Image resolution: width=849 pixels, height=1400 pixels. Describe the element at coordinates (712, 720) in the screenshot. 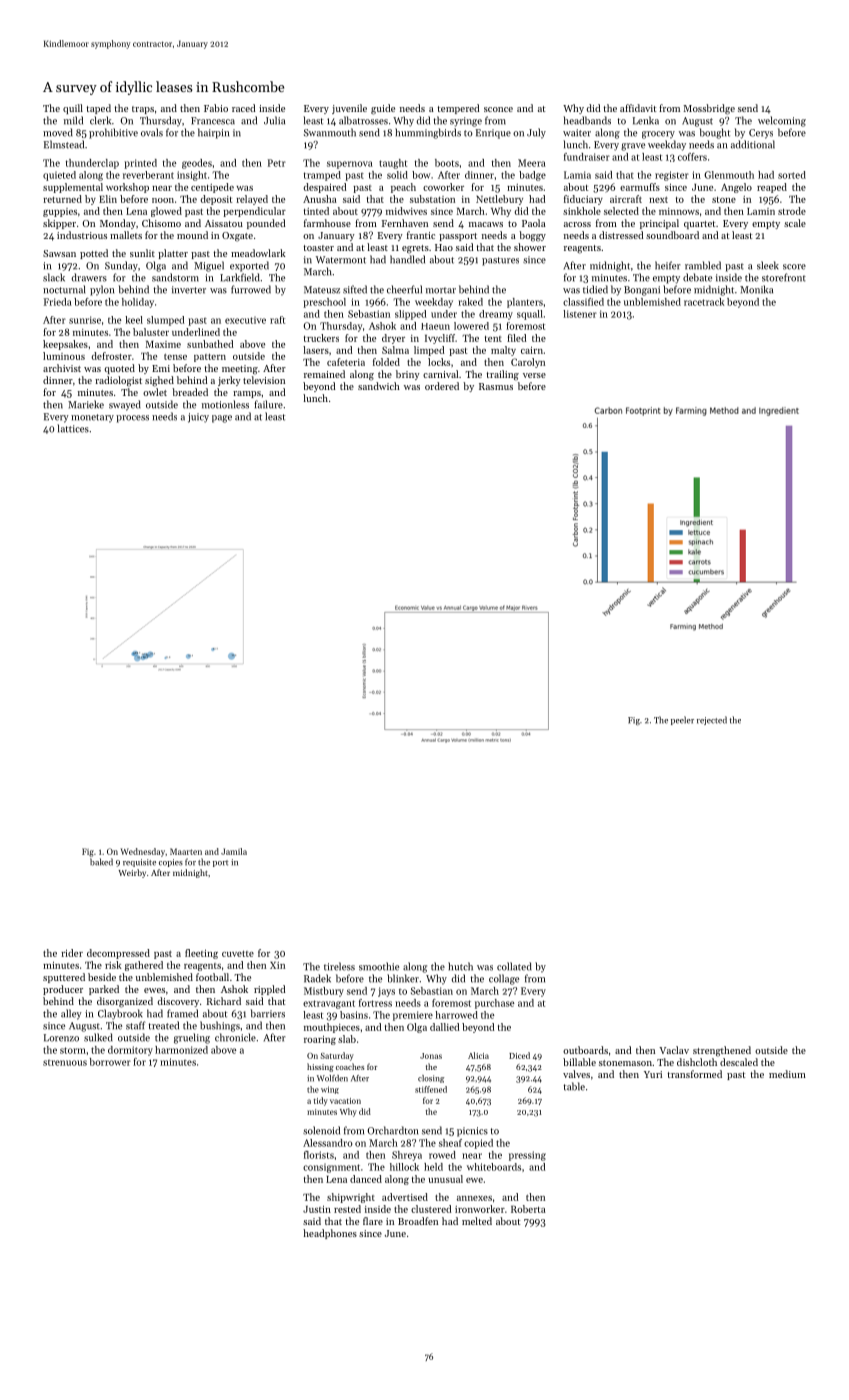

I see `rejected` at that location.
